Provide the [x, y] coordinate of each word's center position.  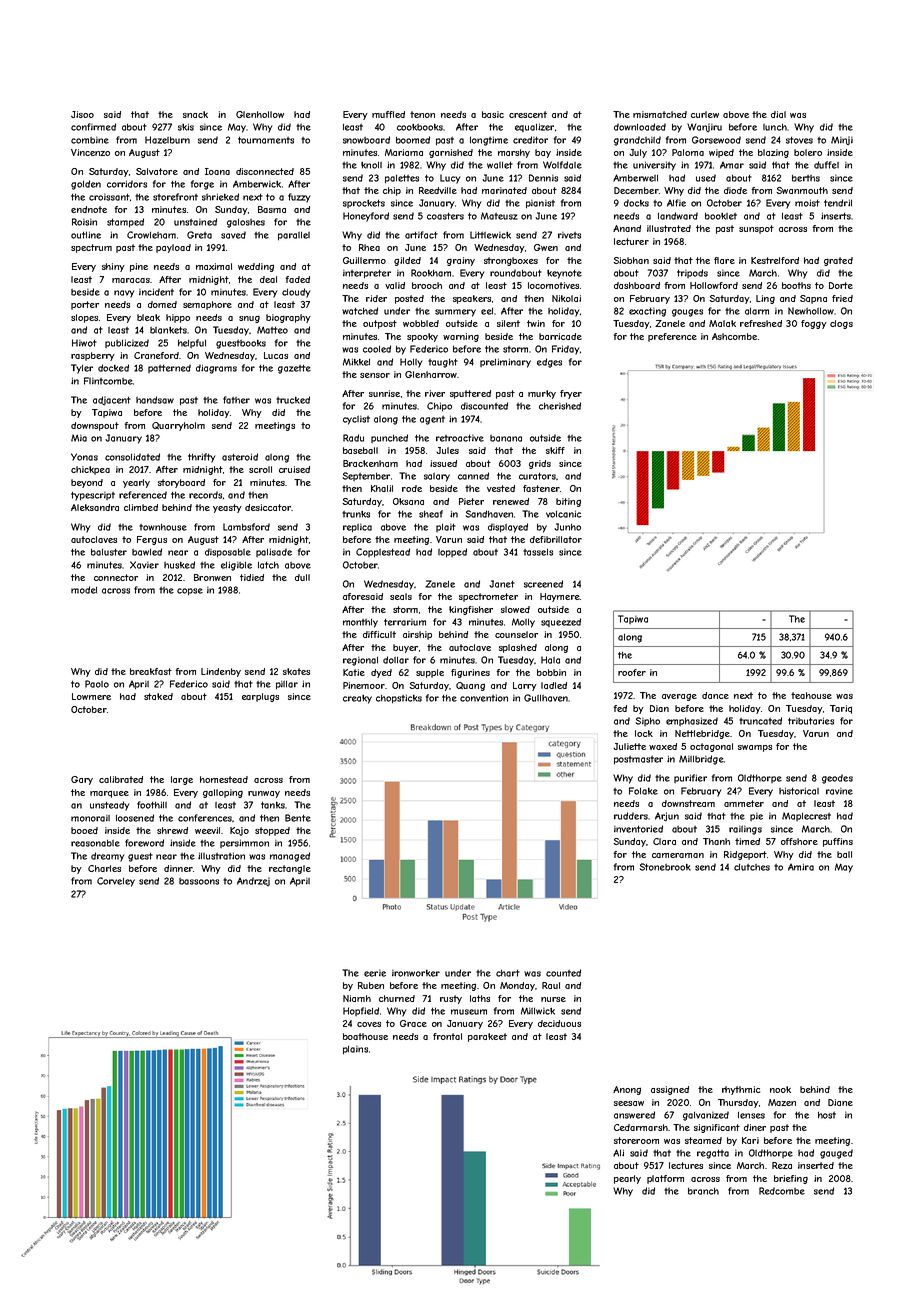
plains [355, 1049]
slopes [84, 318]
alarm [757, 311]
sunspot [756, 229]
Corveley [116, 882]
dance [715, 695]
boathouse [365, 1036]
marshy [514, 153]
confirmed [93, 127]
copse [190, 591]
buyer [405, 648]
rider [376, 298]
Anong [627, 1090]
